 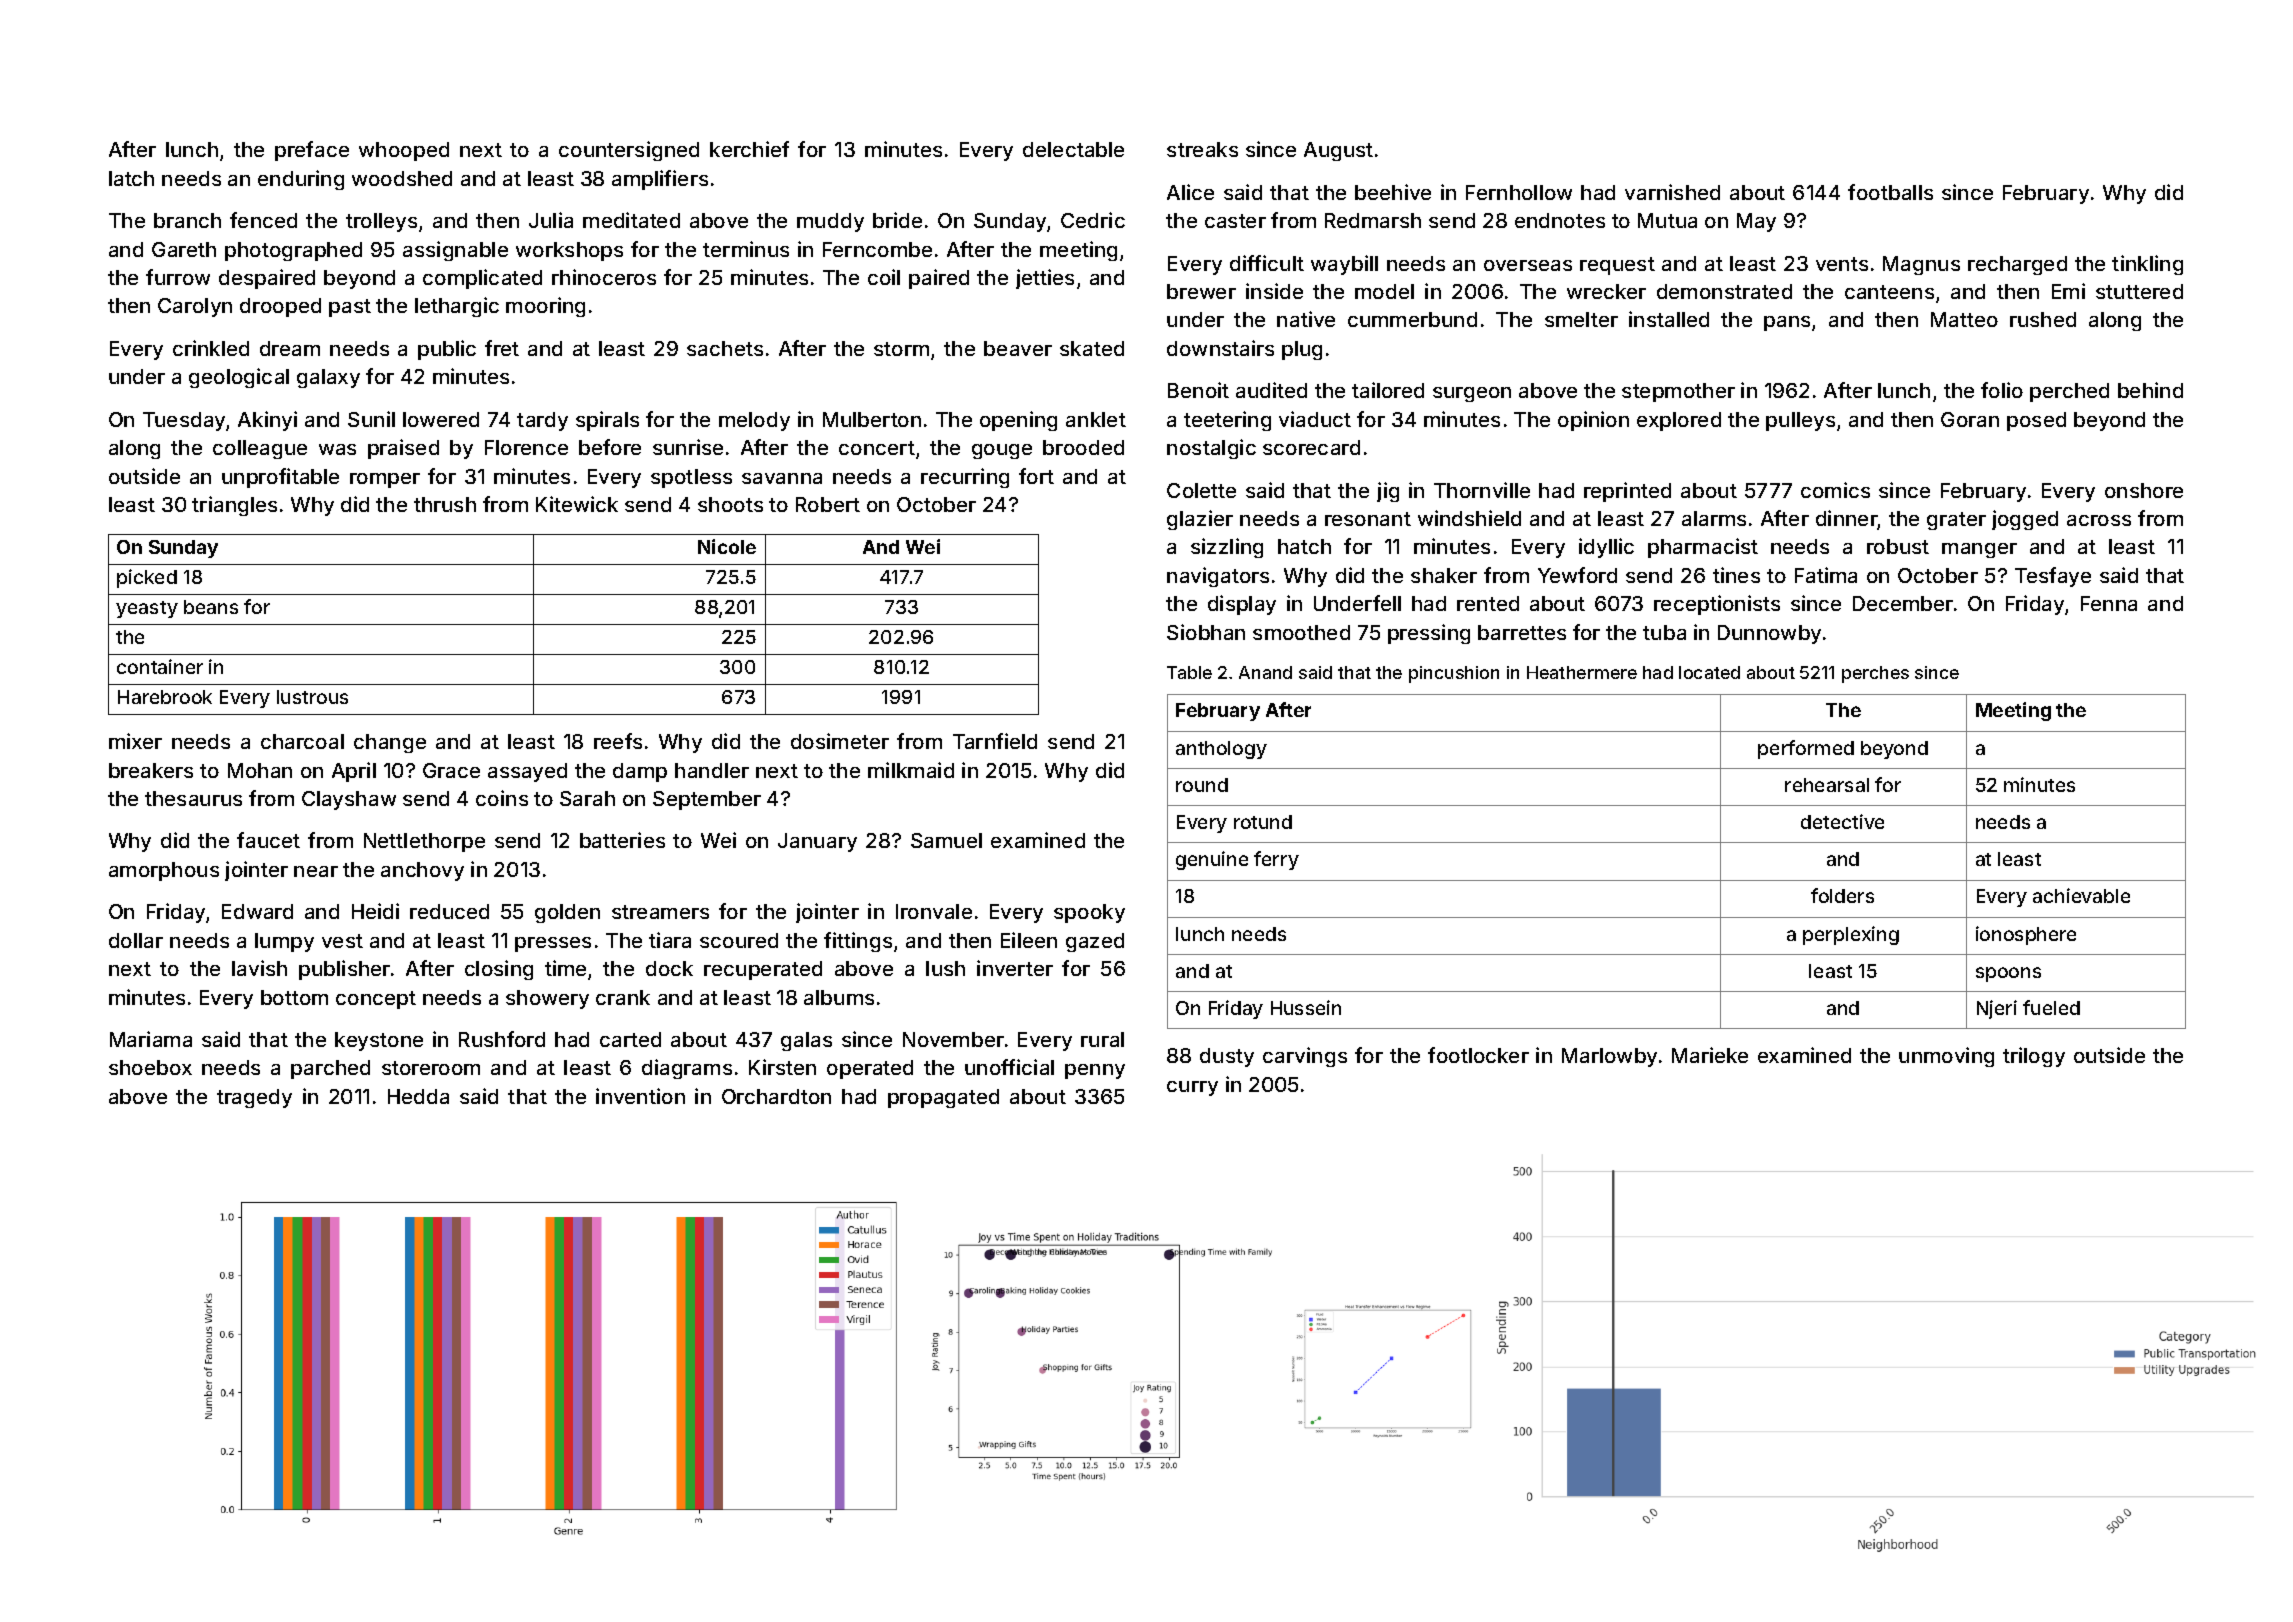 I want to click on Mohan, so click(x=260, y=770).
